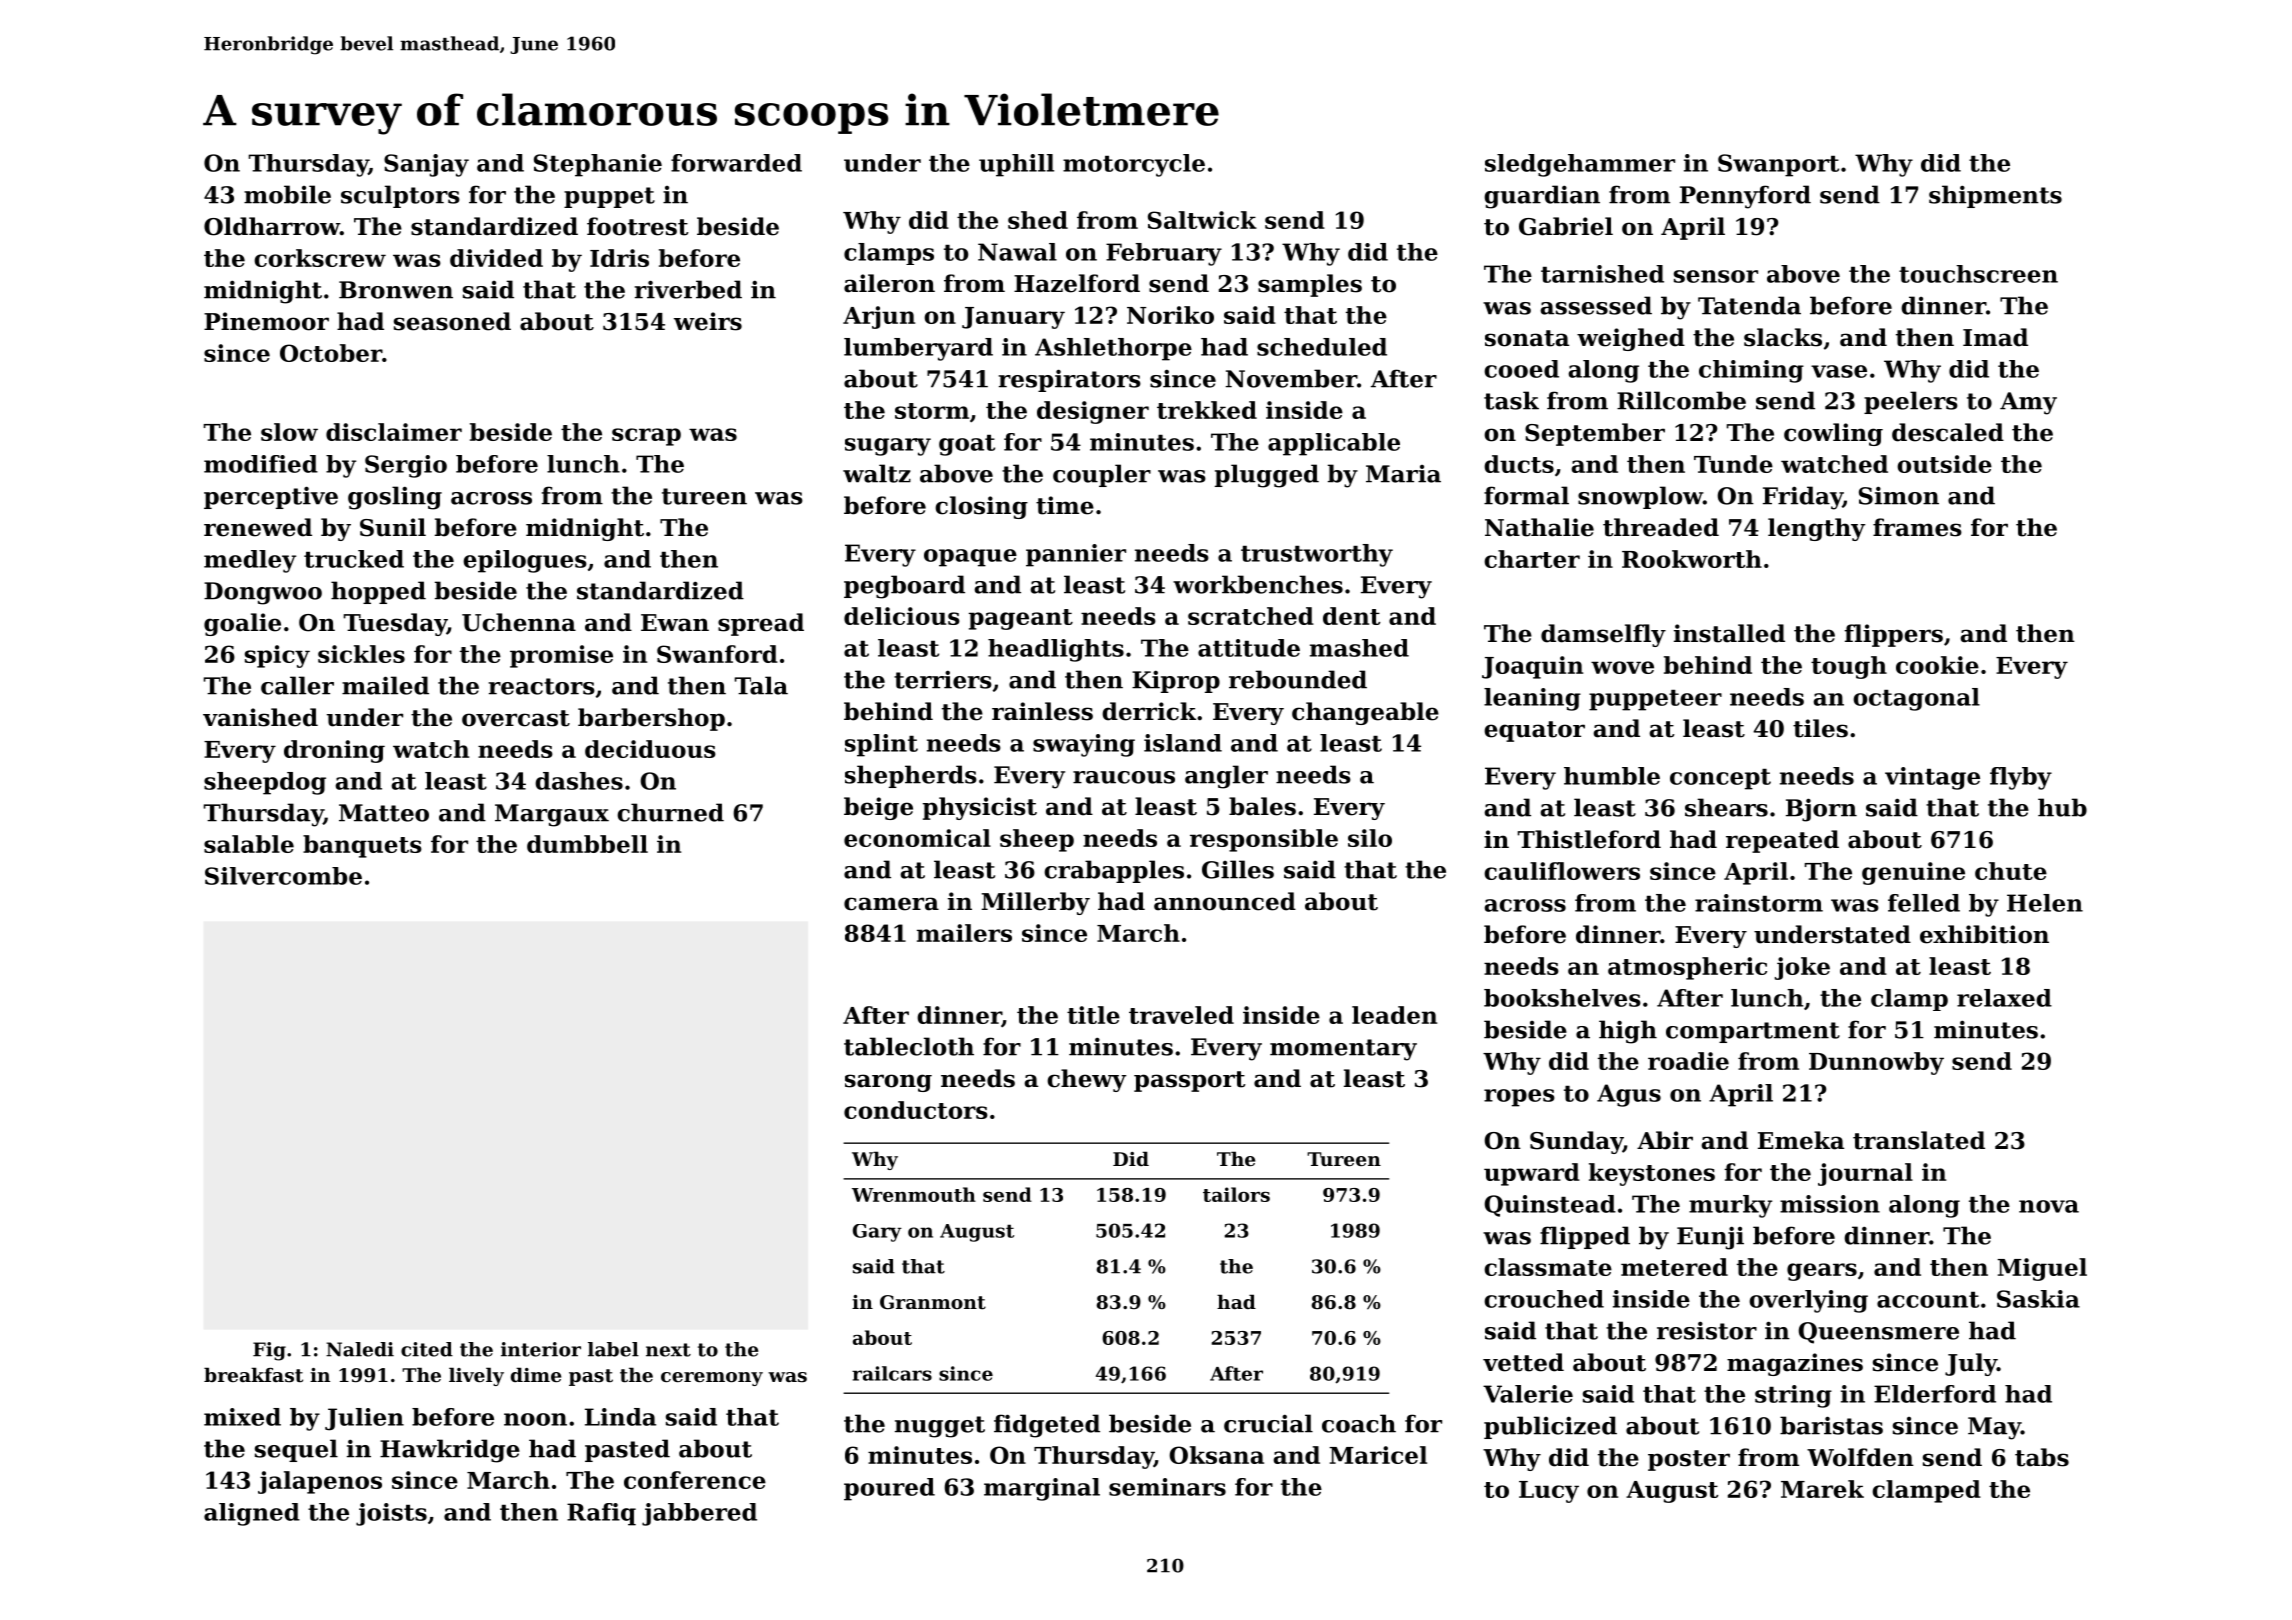 This page has width=2292, height=1620. What do you see at coordinates (266, 321) in the page?
I see `Pinemoor` at bounding box center [266, 321].
